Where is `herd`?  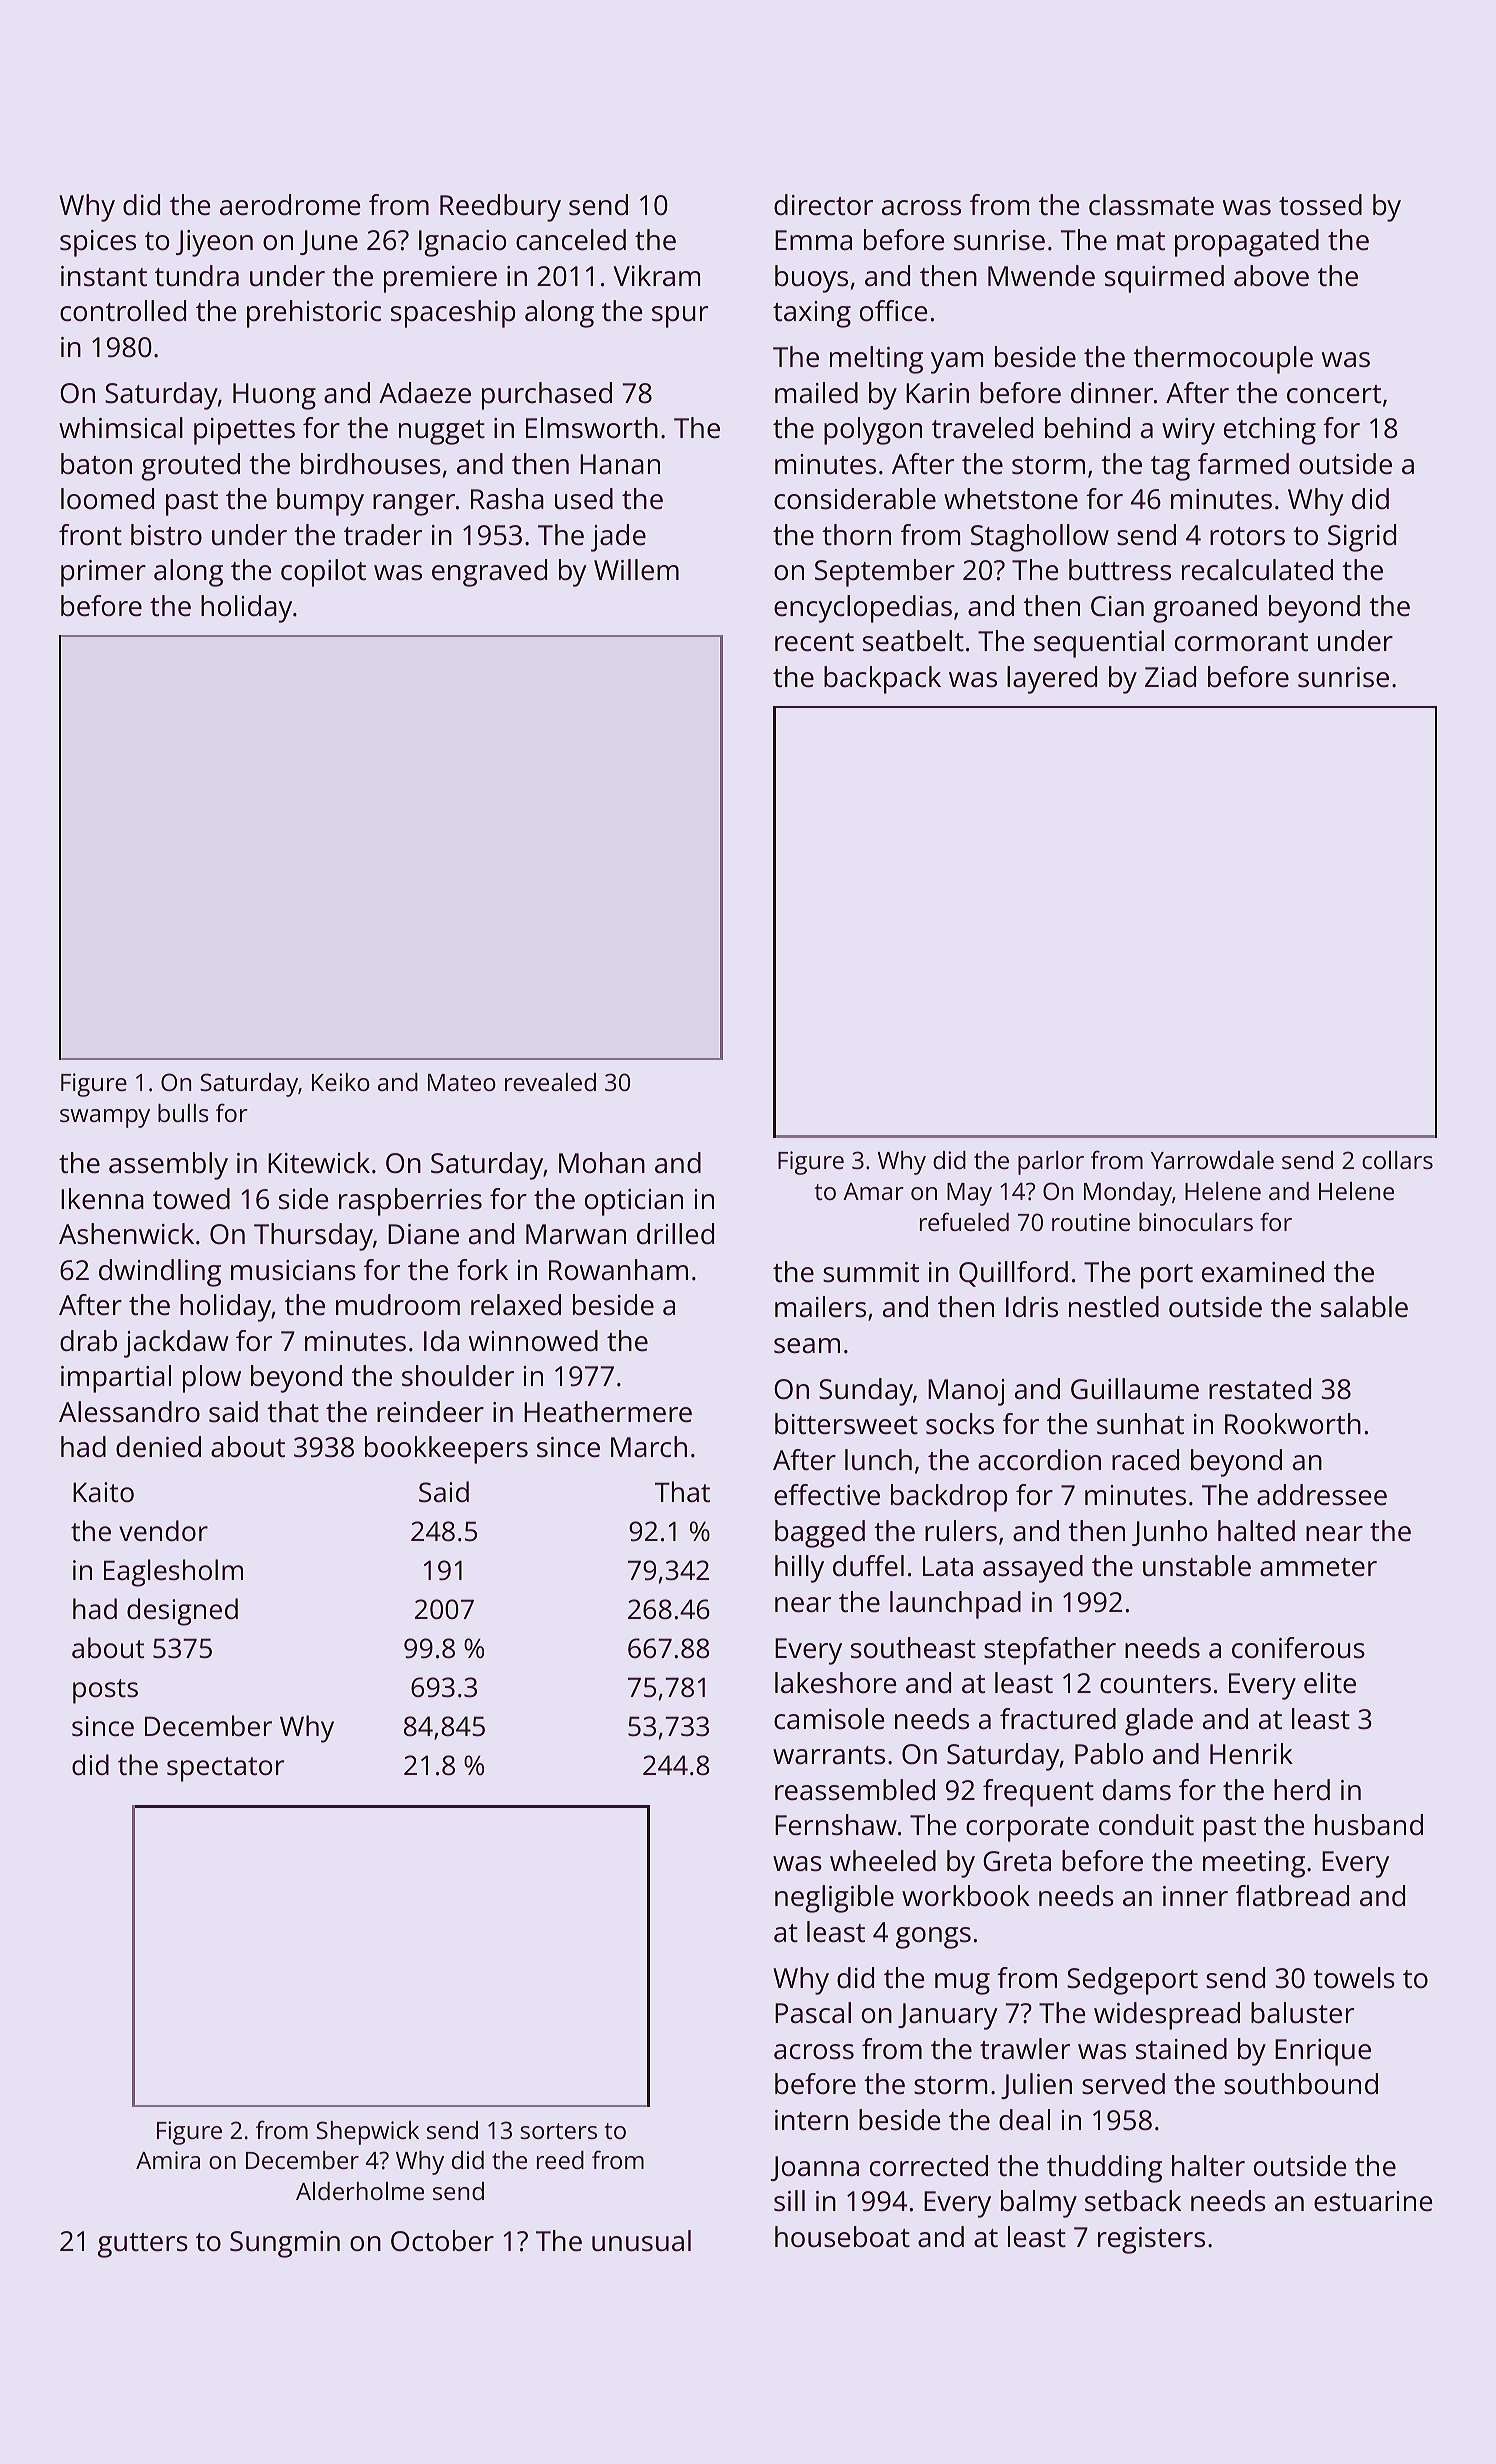 herd is located at coordinates (1302, 1790).
